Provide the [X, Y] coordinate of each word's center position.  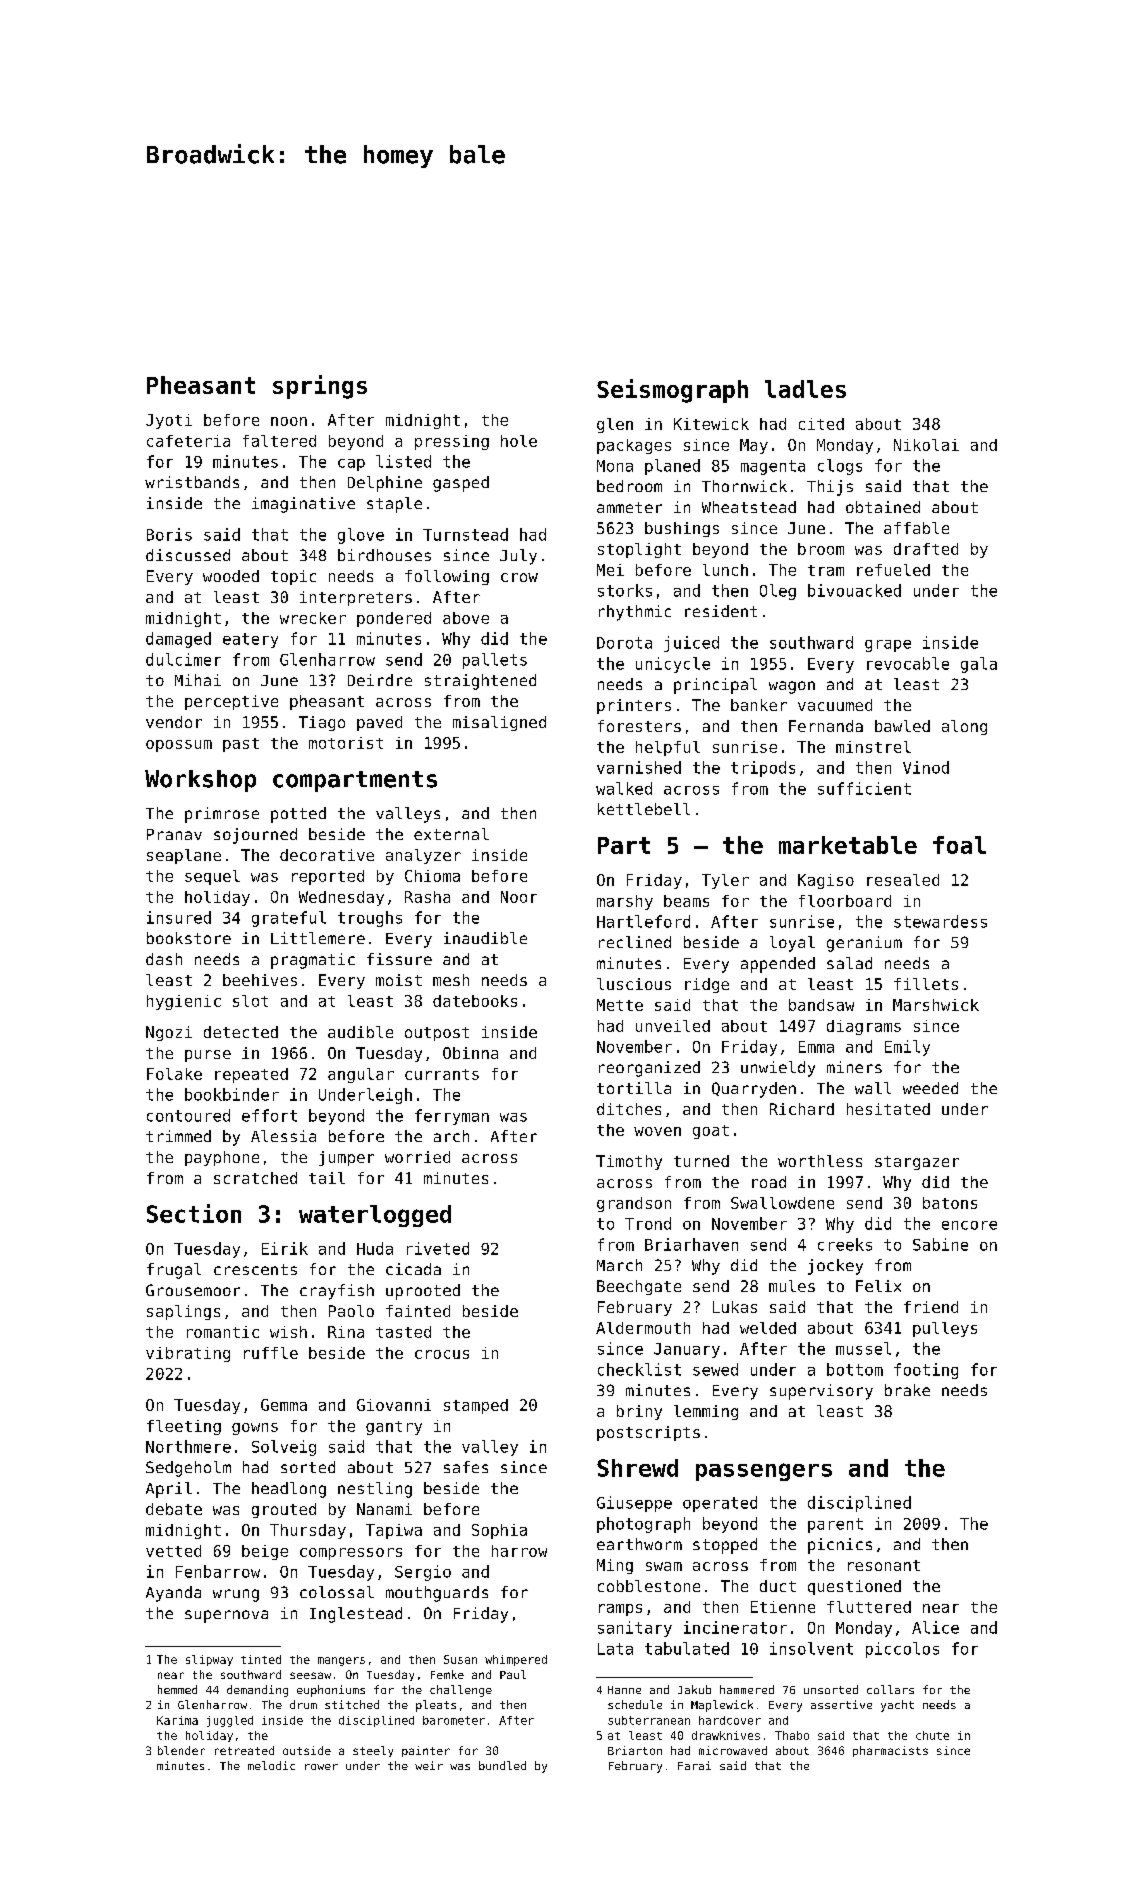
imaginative [303, 505]
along [964, 727]
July [518, 557]
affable [916, 528]
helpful [668, 748]
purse [208, 1056]
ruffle [271, 1353]
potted [298, 815]
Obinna [470, 1053]
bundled [502, 1765]
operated [720, 1504]
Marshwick [936, 1005]
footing [926, 1371]
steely [373, 1751]
